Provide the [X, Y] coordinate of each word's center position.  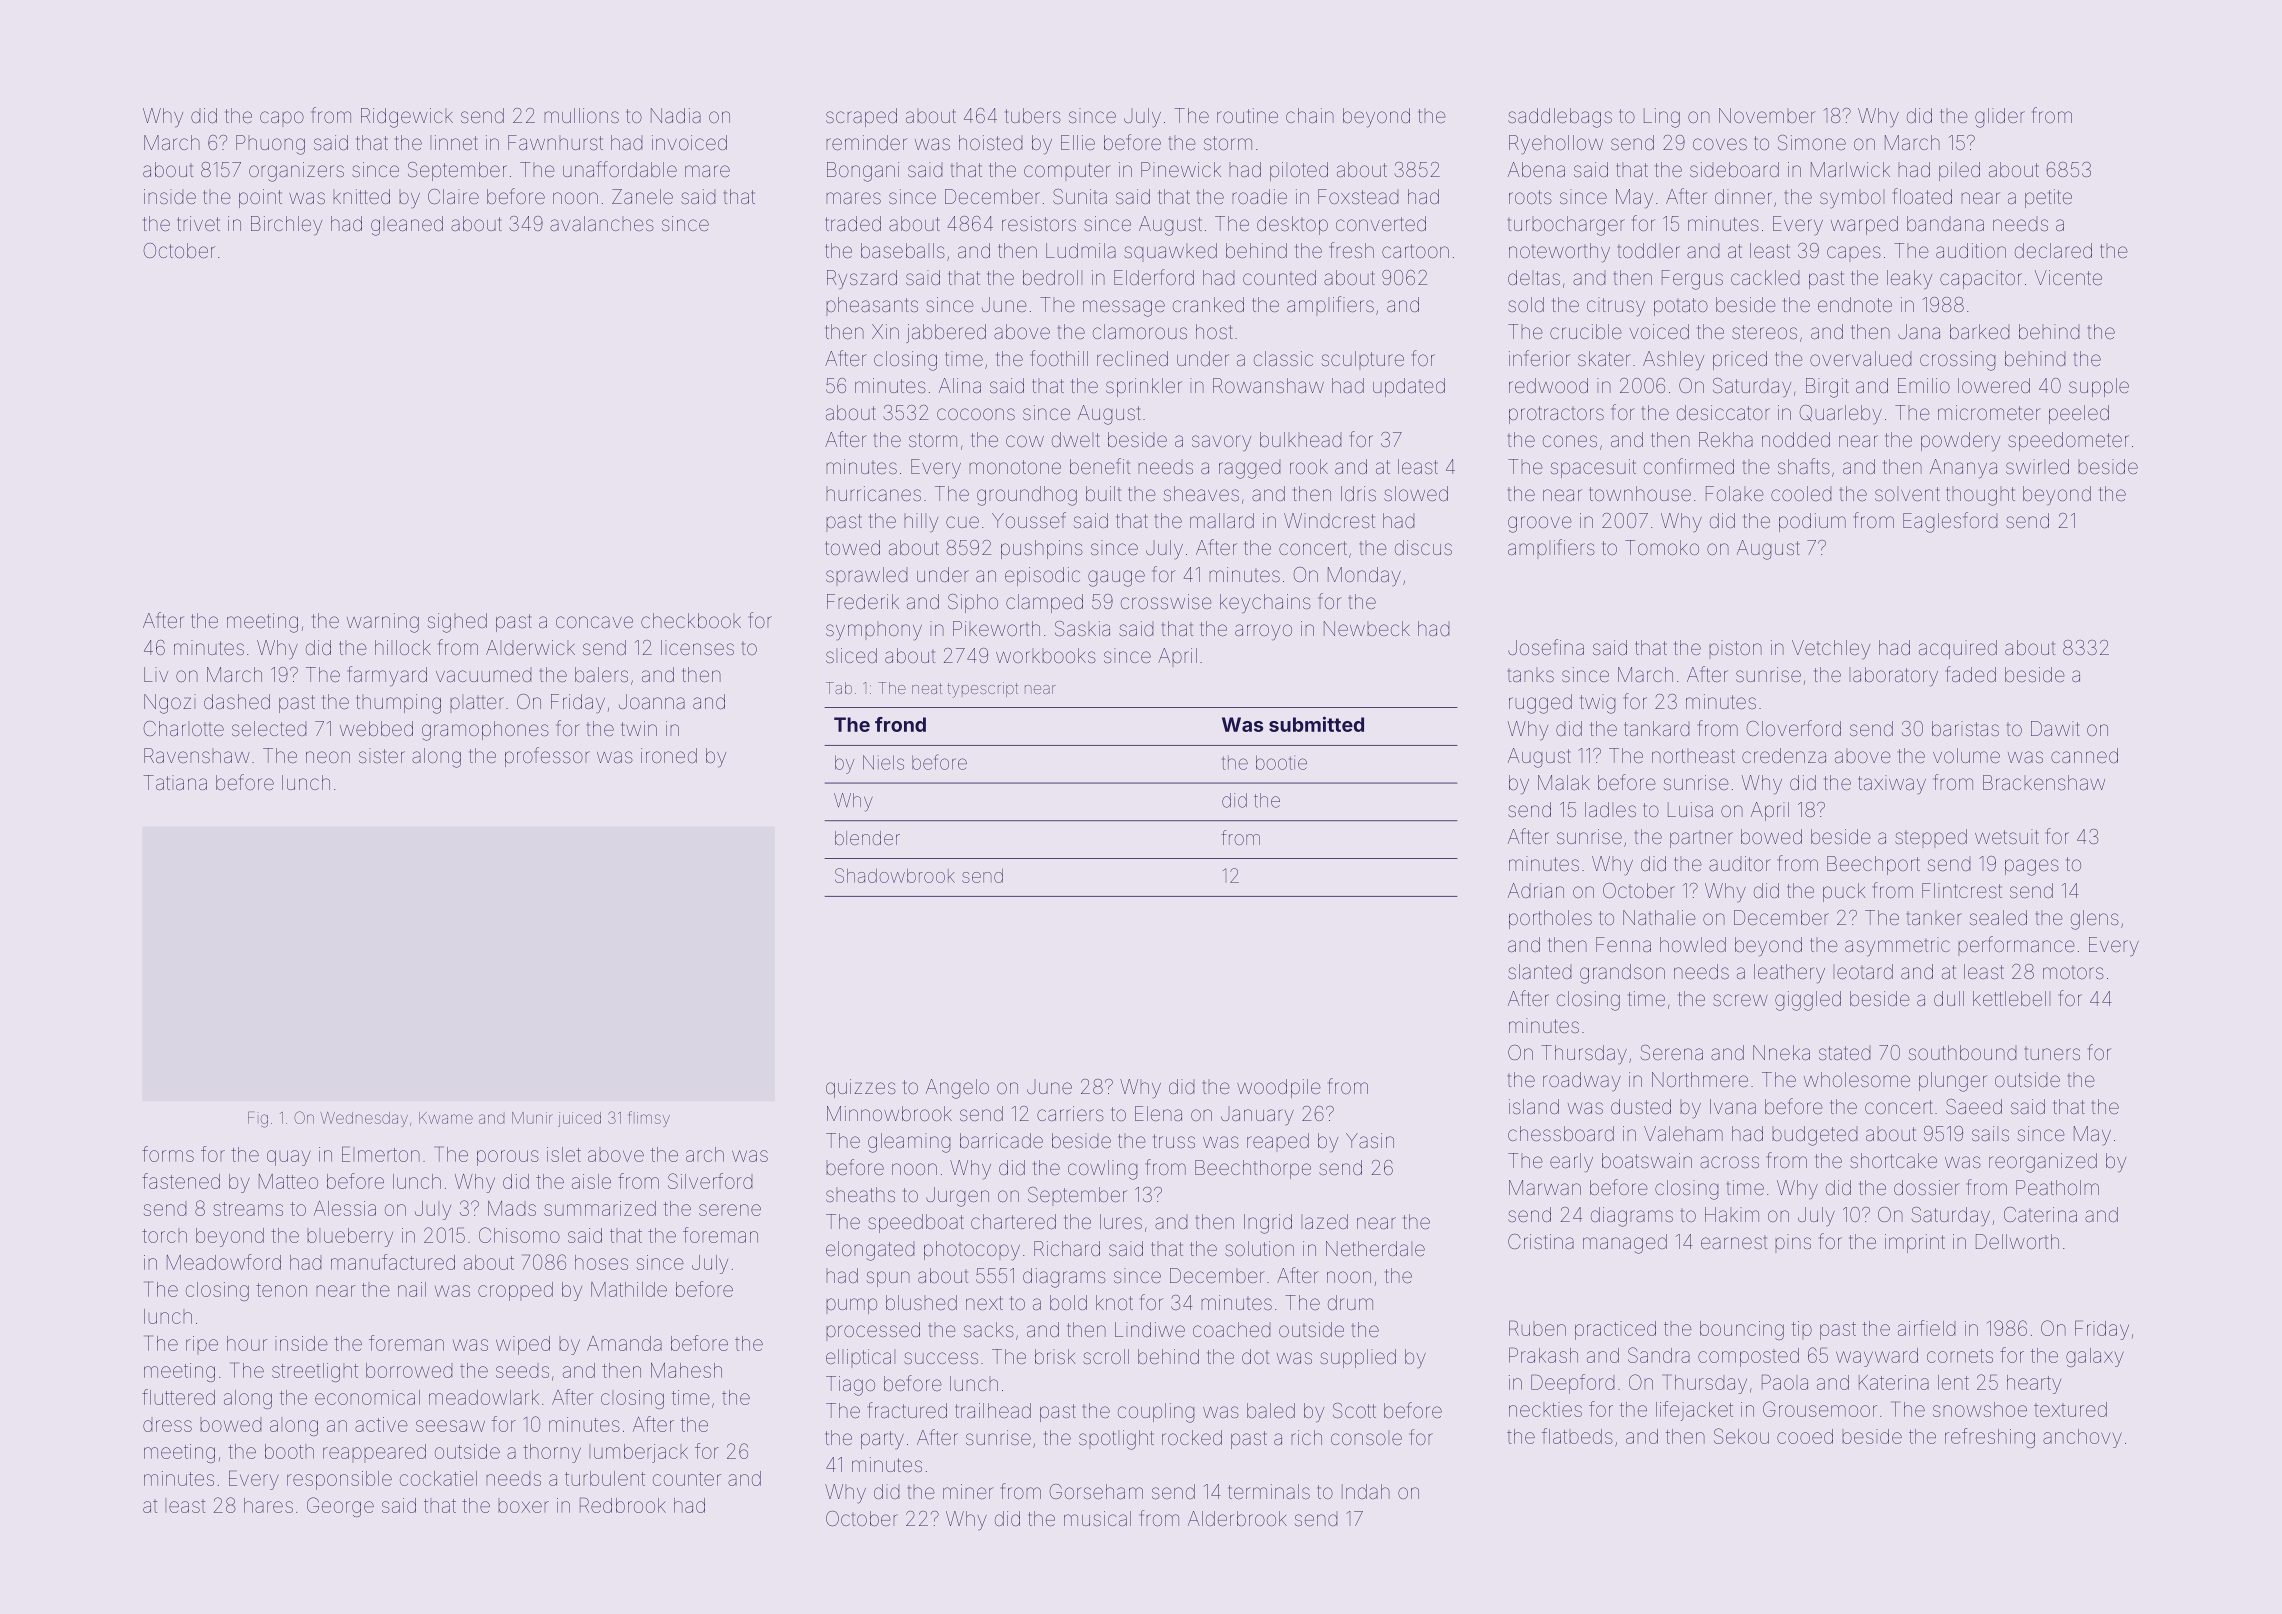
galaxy [2095, 1357]
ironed [669, 755]
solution [1259, 1248]
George [340, 1507]
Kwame [446, 1118]
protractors [1556, 415]
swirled [2037, 466]
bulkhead [1300, 439]
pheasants [872, 306]
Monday [1364, 576]
